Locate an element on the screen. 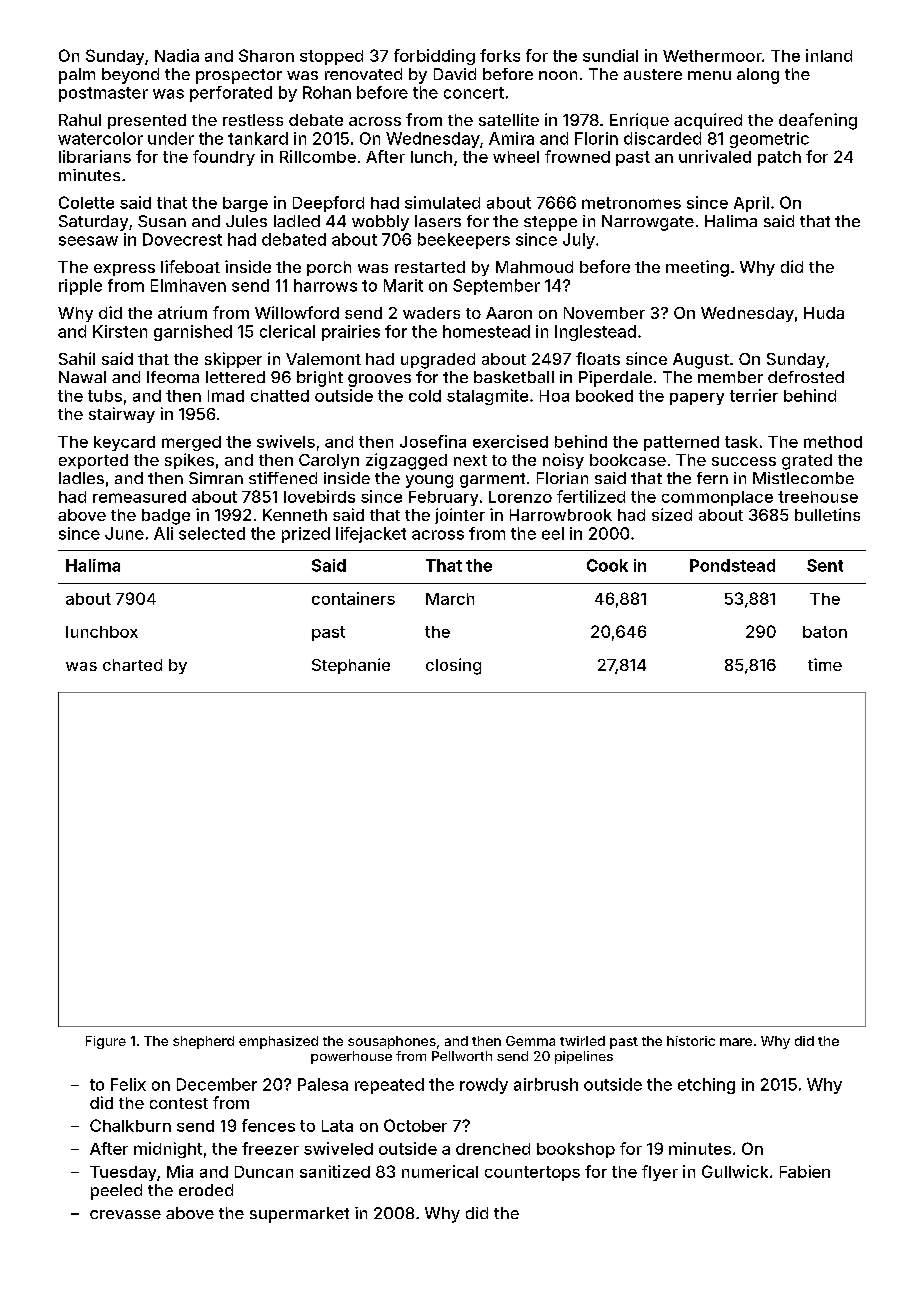 The image size is (924, 1308). Fabien is located at coordinates (805, 1171).
